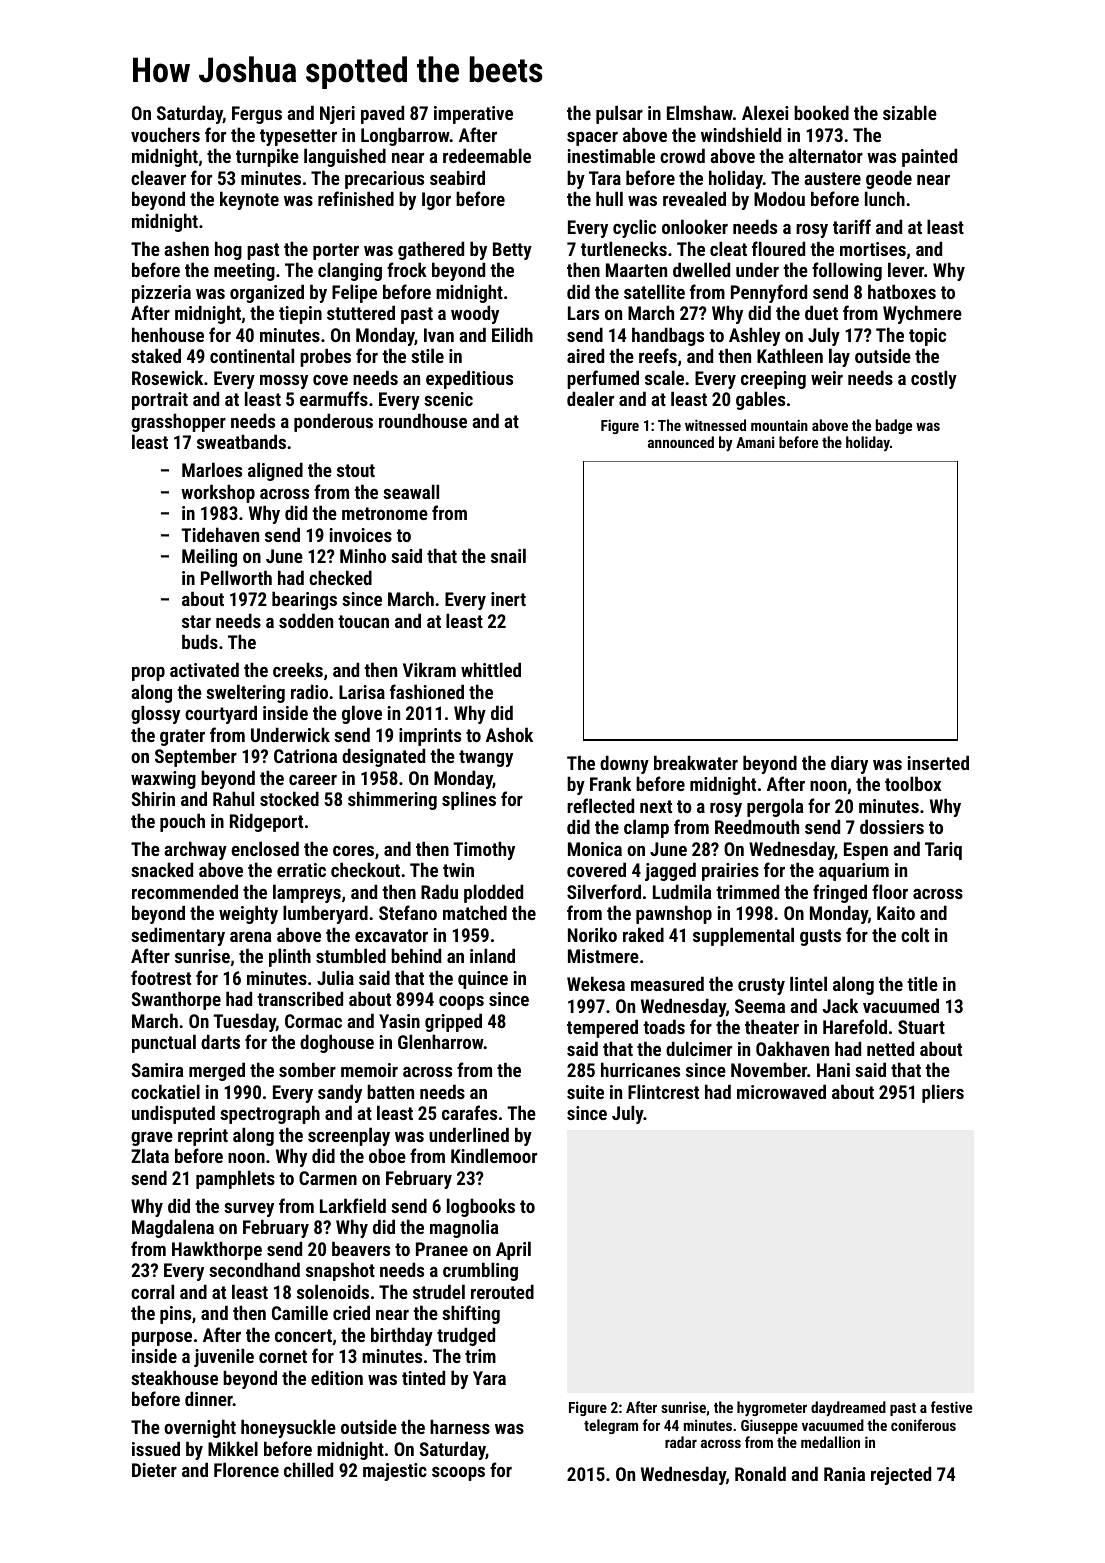  I want to click on supplemental, so click(743, 936).
